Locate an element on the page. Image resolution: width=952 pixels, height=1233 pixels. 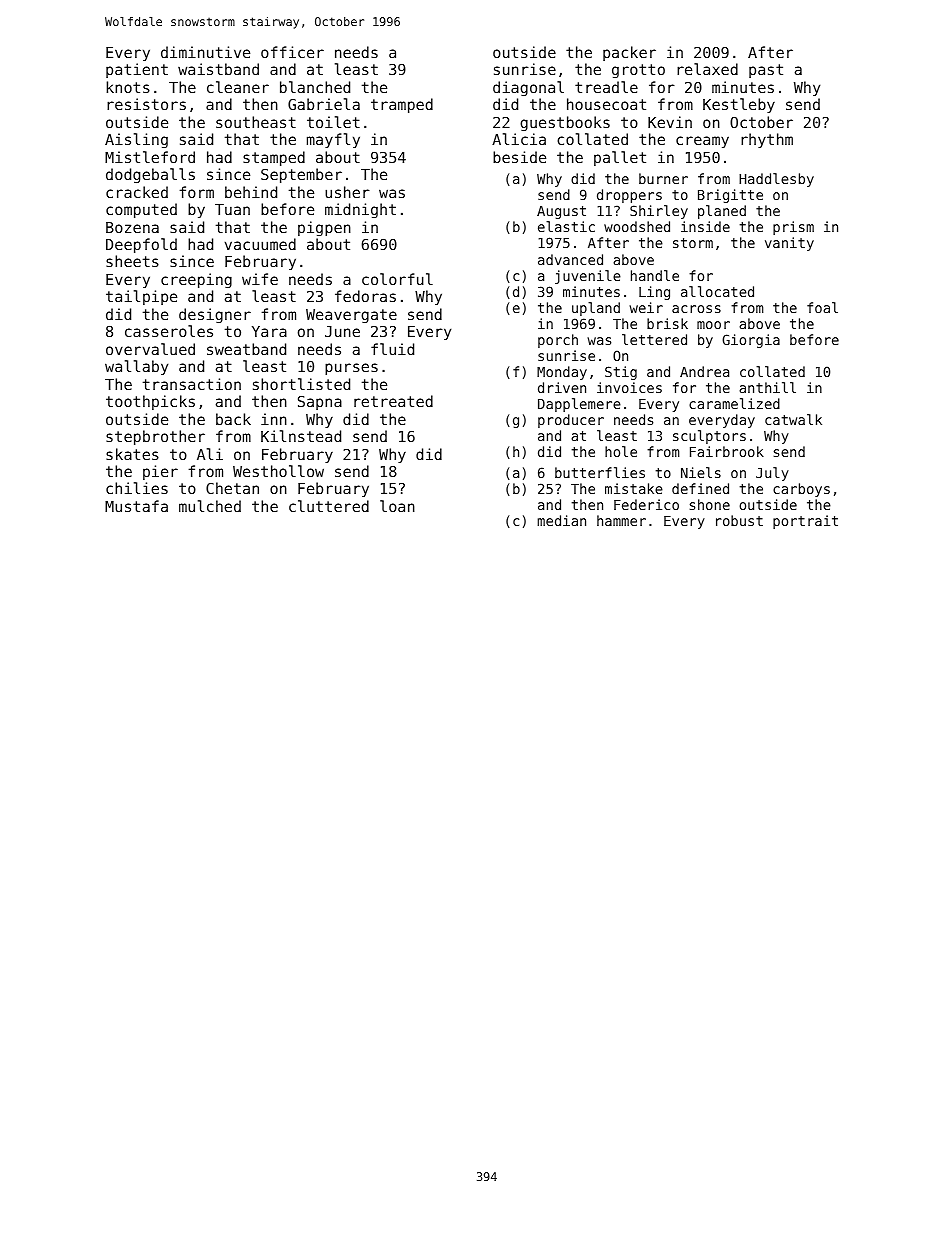
computed is located at coordinates (141, 210).
